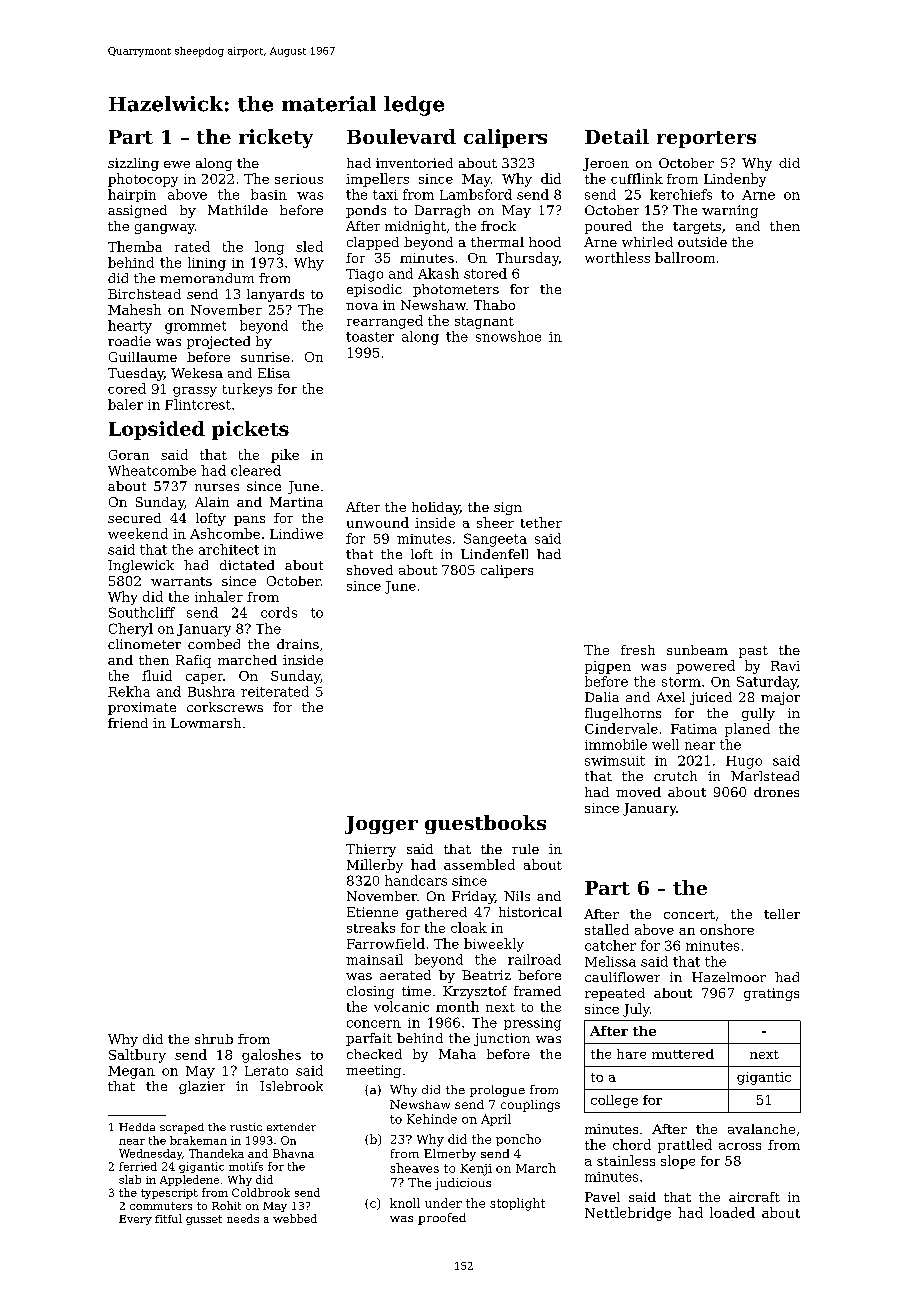 The image size is (908, 1316). Describe the element at coordinates (771, 994) in the image. I see `gratings` at that location.
